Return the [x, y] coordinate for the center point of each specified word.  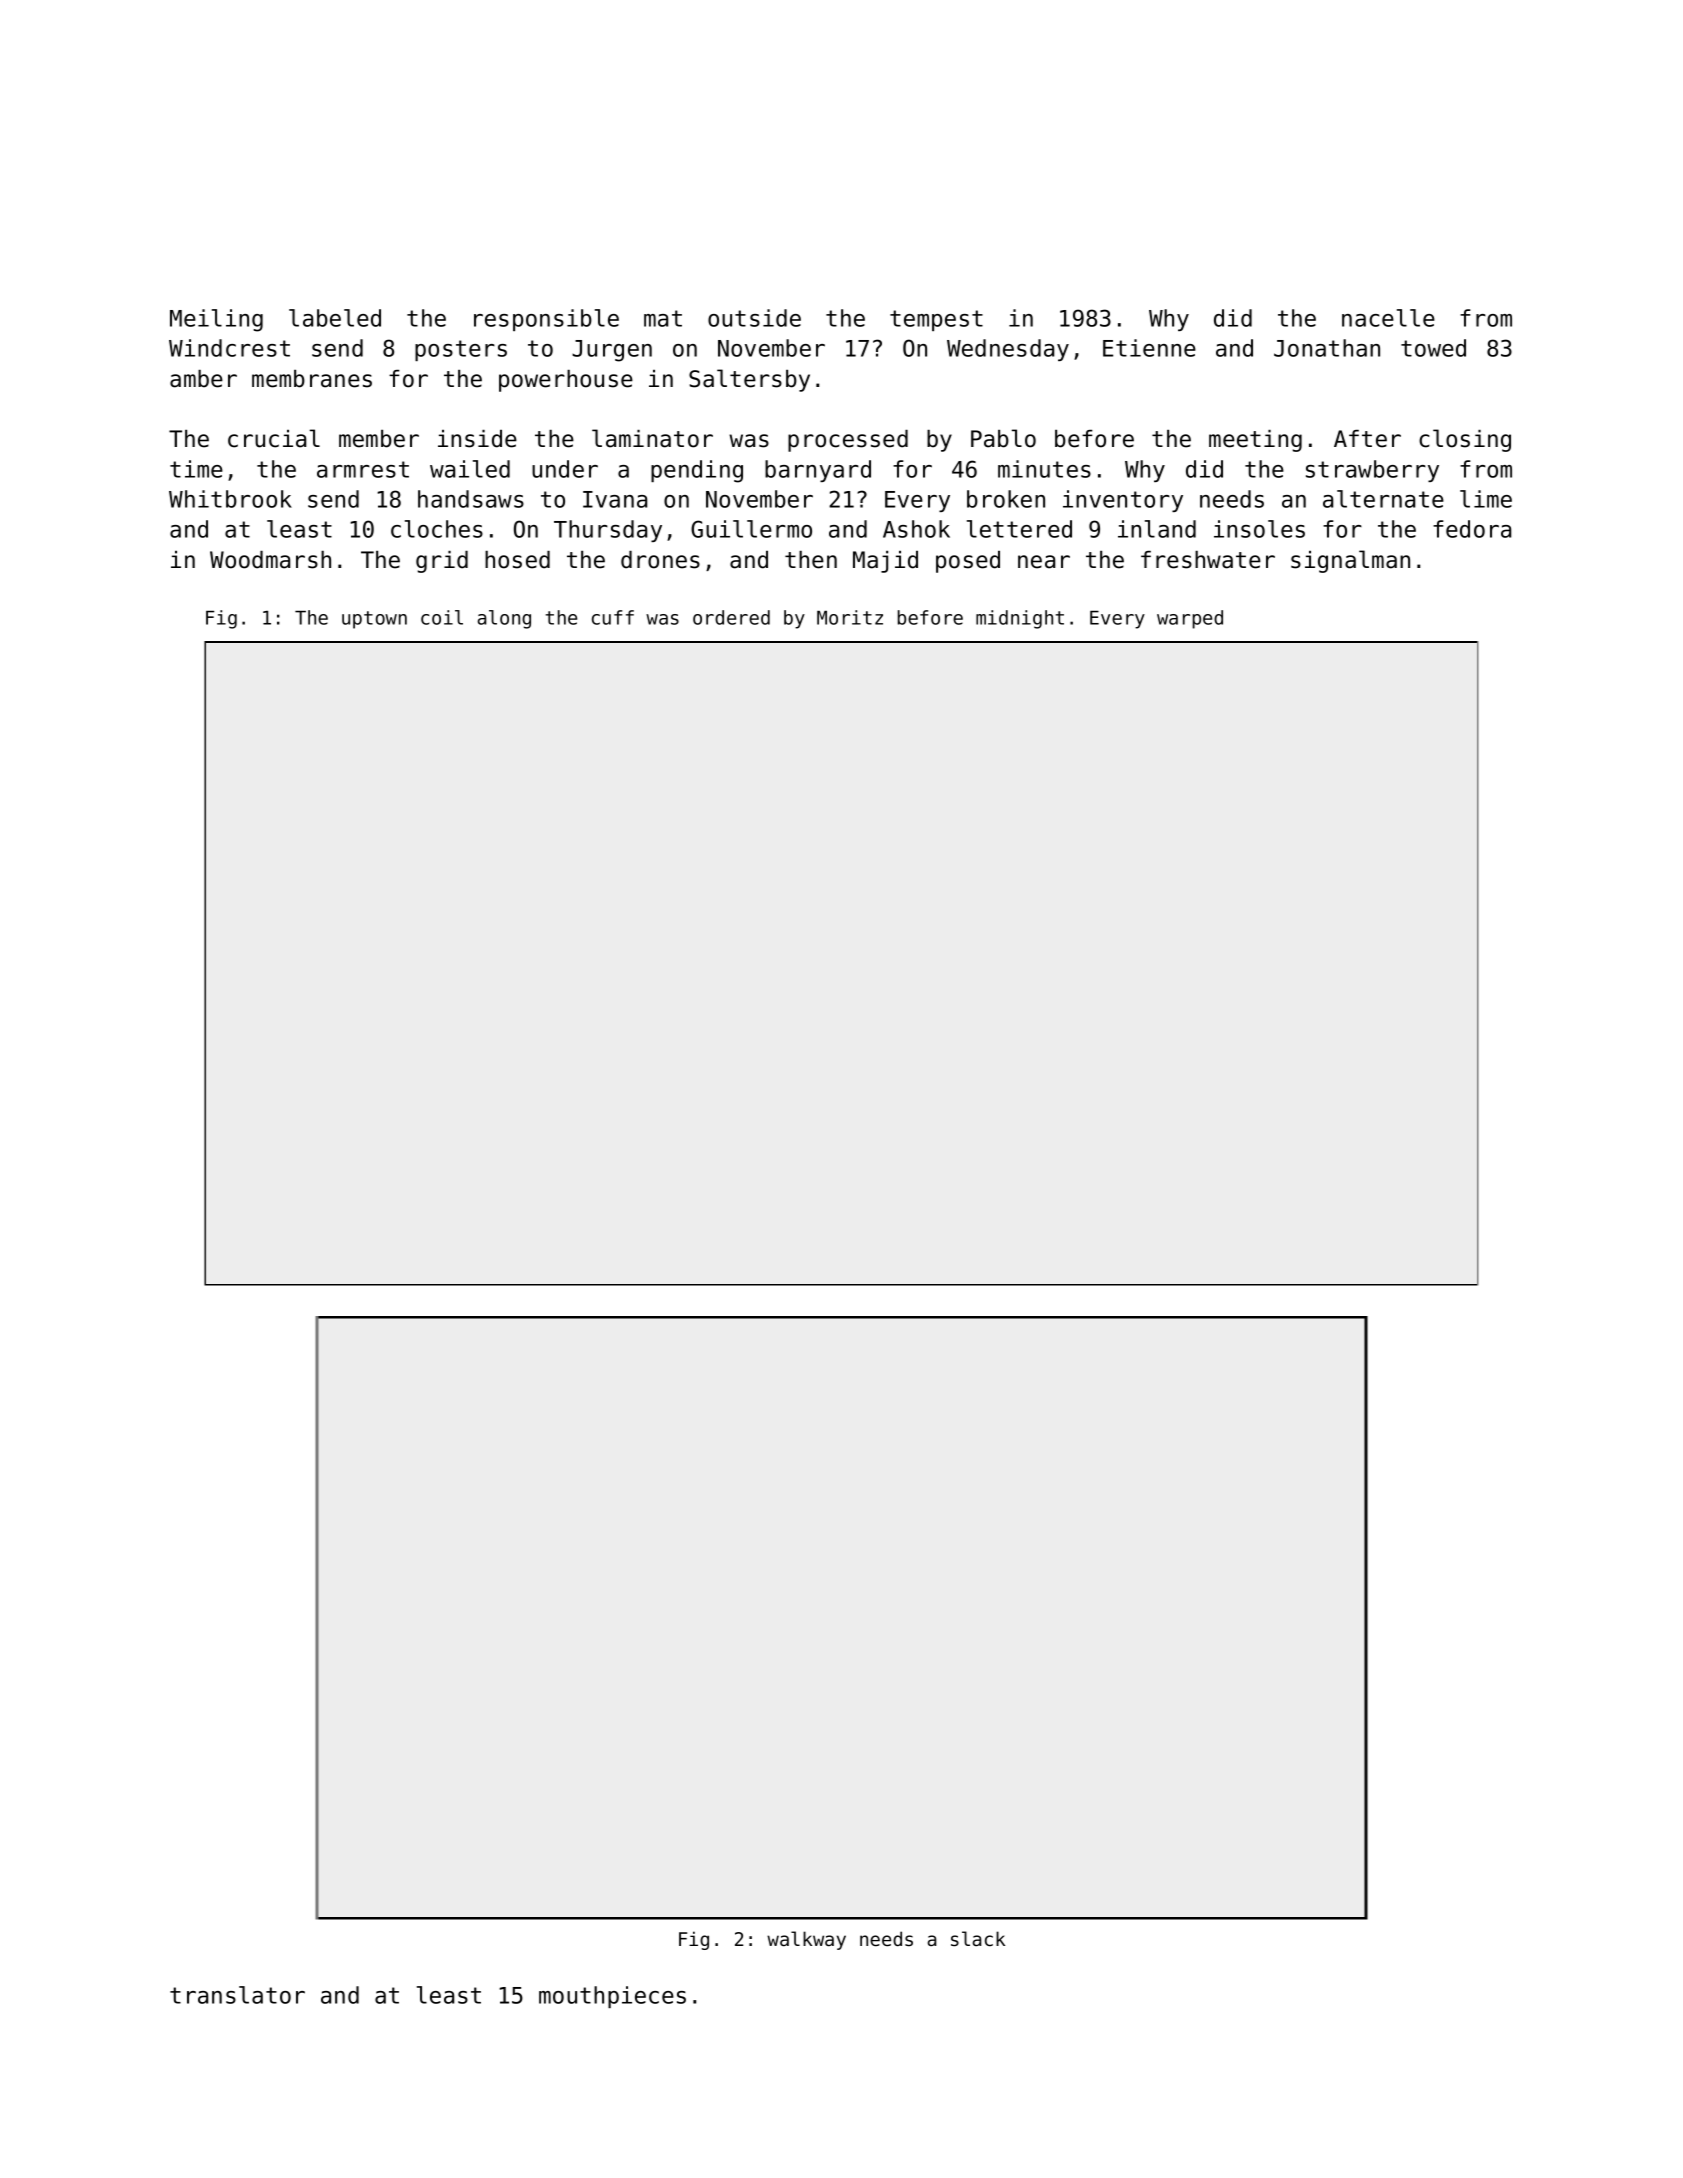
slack [978, 1939]
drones [660, 560]
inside [477, 439]
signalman [1350, 561]
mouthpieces [612, 1997]
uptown [374, 620]
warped [1190, 619]
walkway [806, 1940]
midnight [1020, 619]
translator [237, 1995]
